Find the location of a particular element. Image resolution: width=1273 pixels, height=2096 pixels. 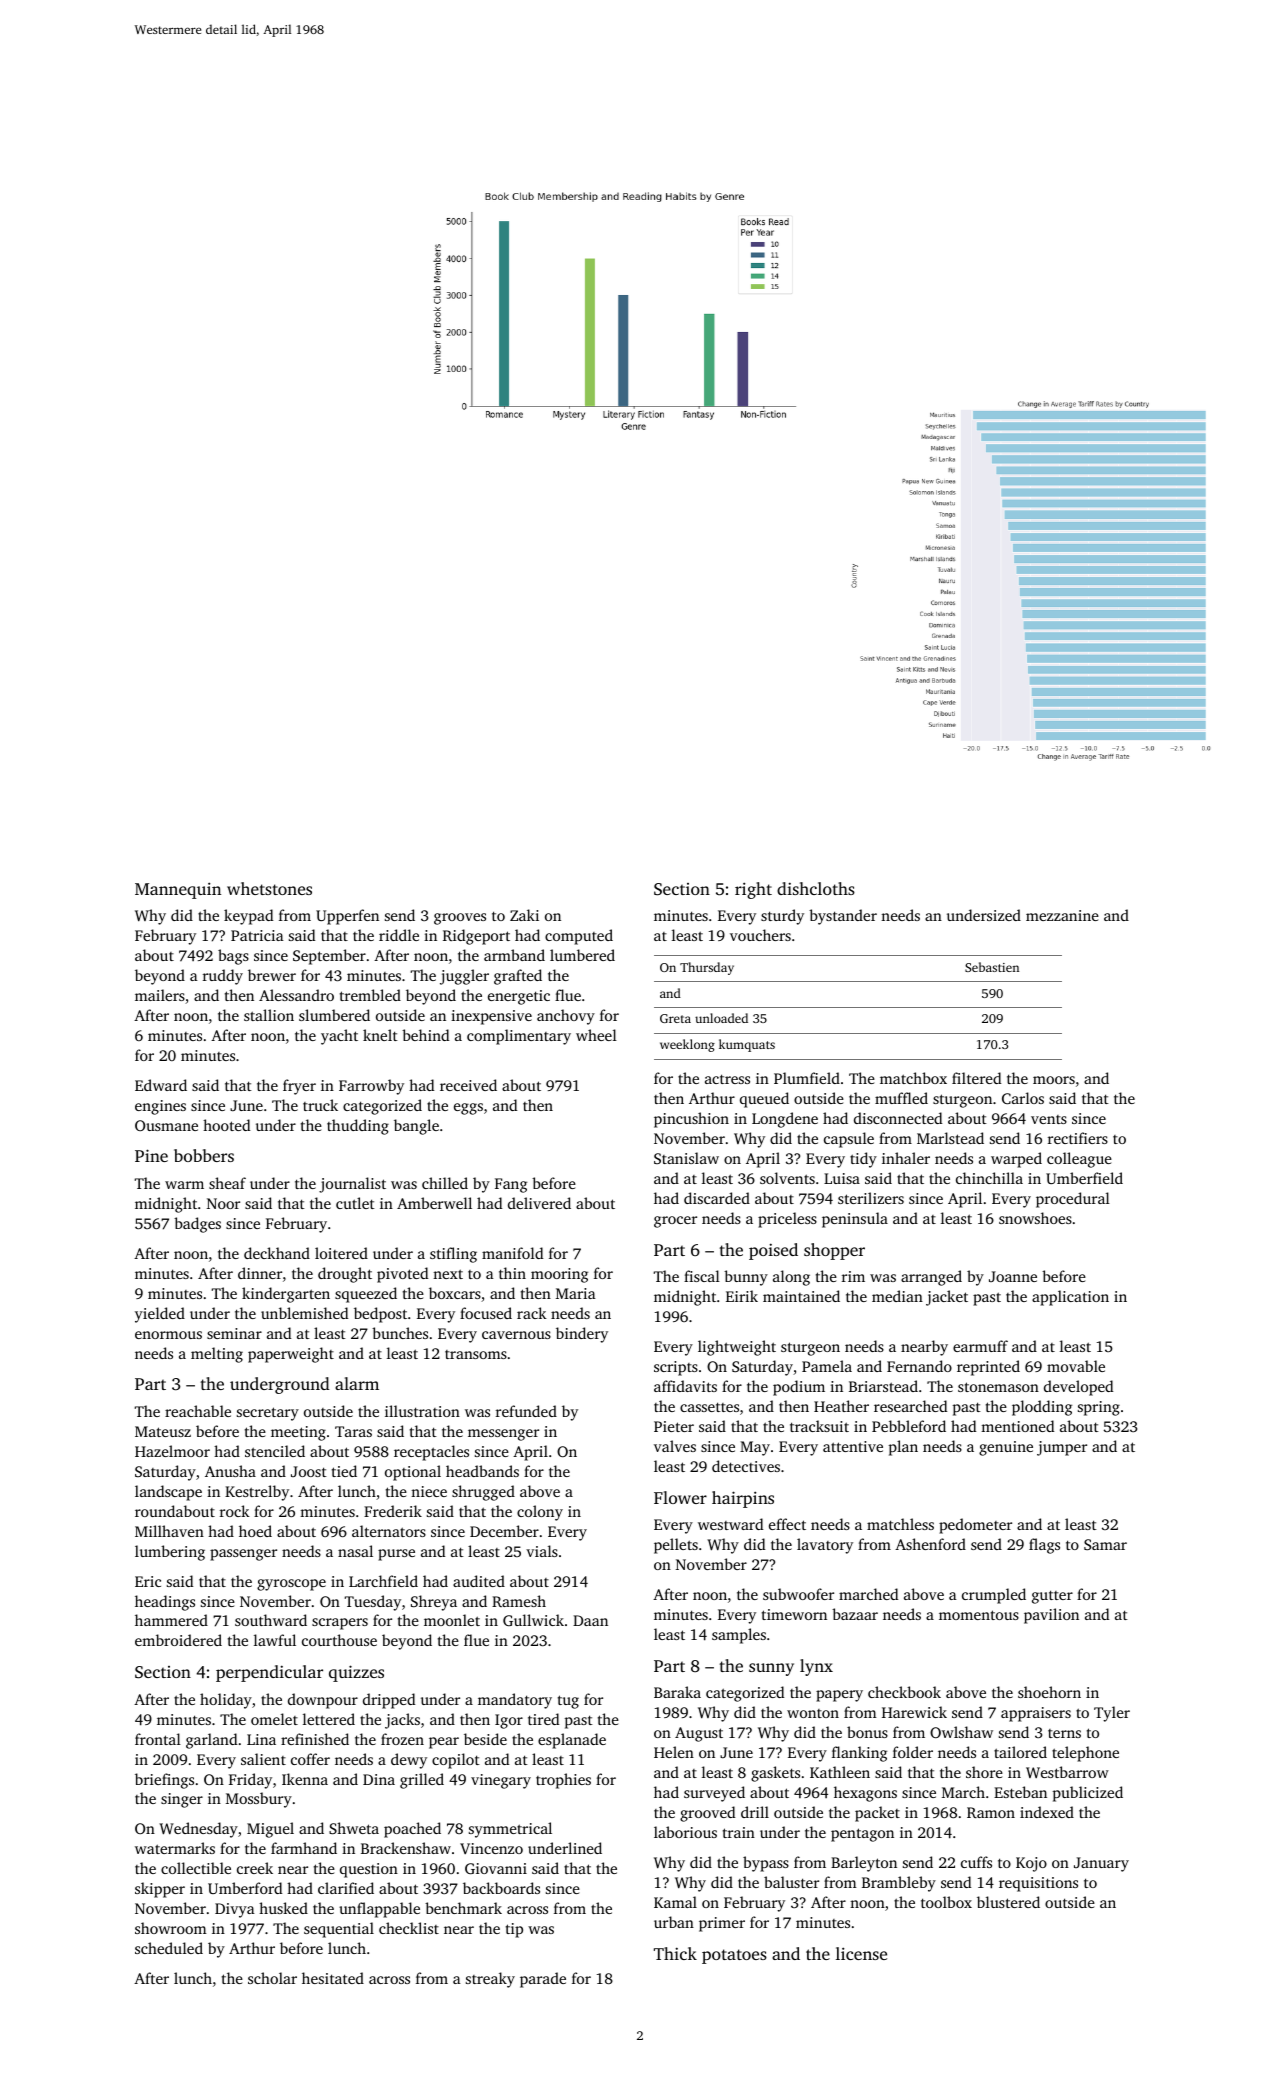

moors is located at coordinates (1054, 1080).
